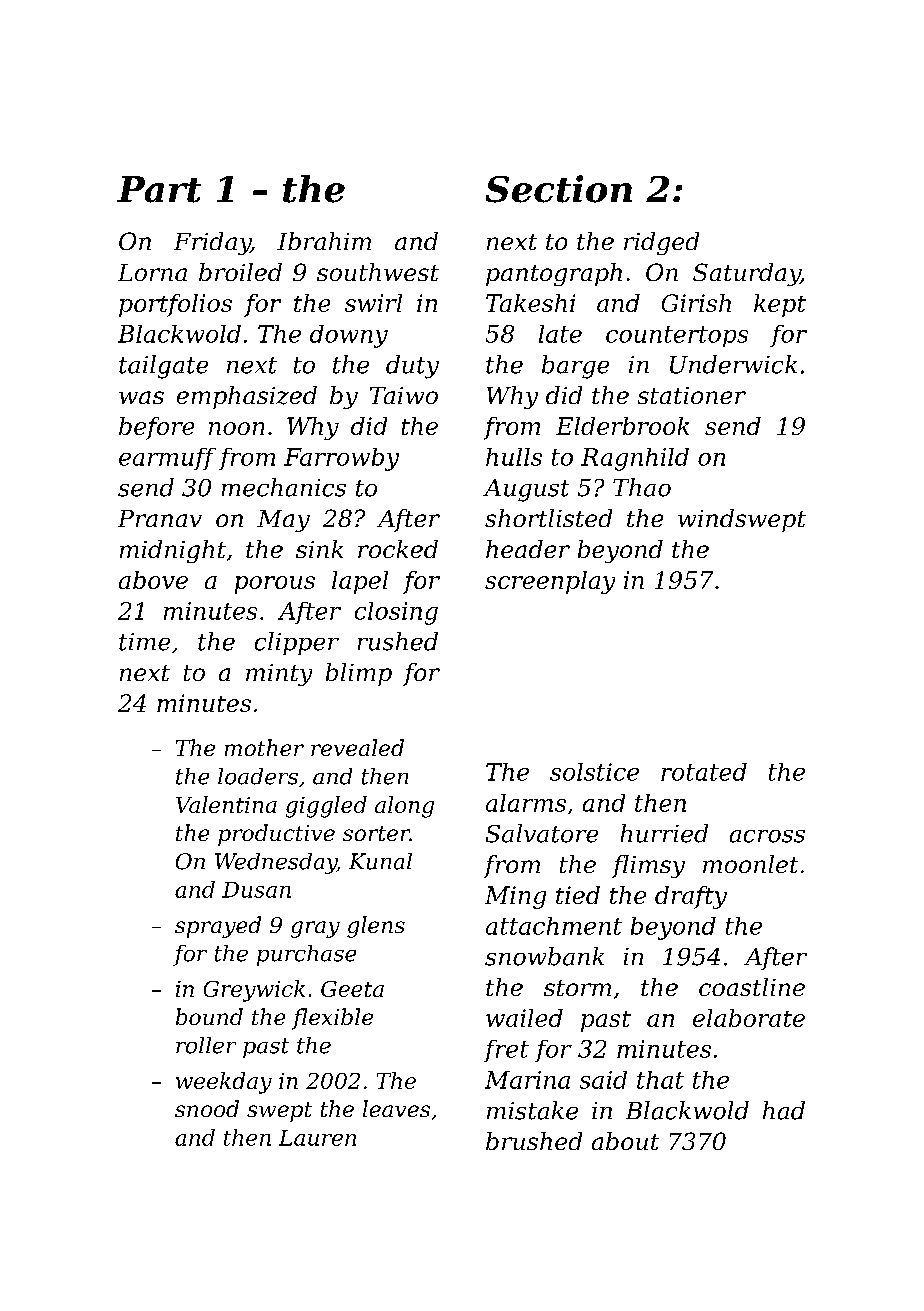 The height and width of the page is (1311, 924). What do you see at coordinates (704, 772) in the page?
I see `rotated` at bounding box center [704, 772].
